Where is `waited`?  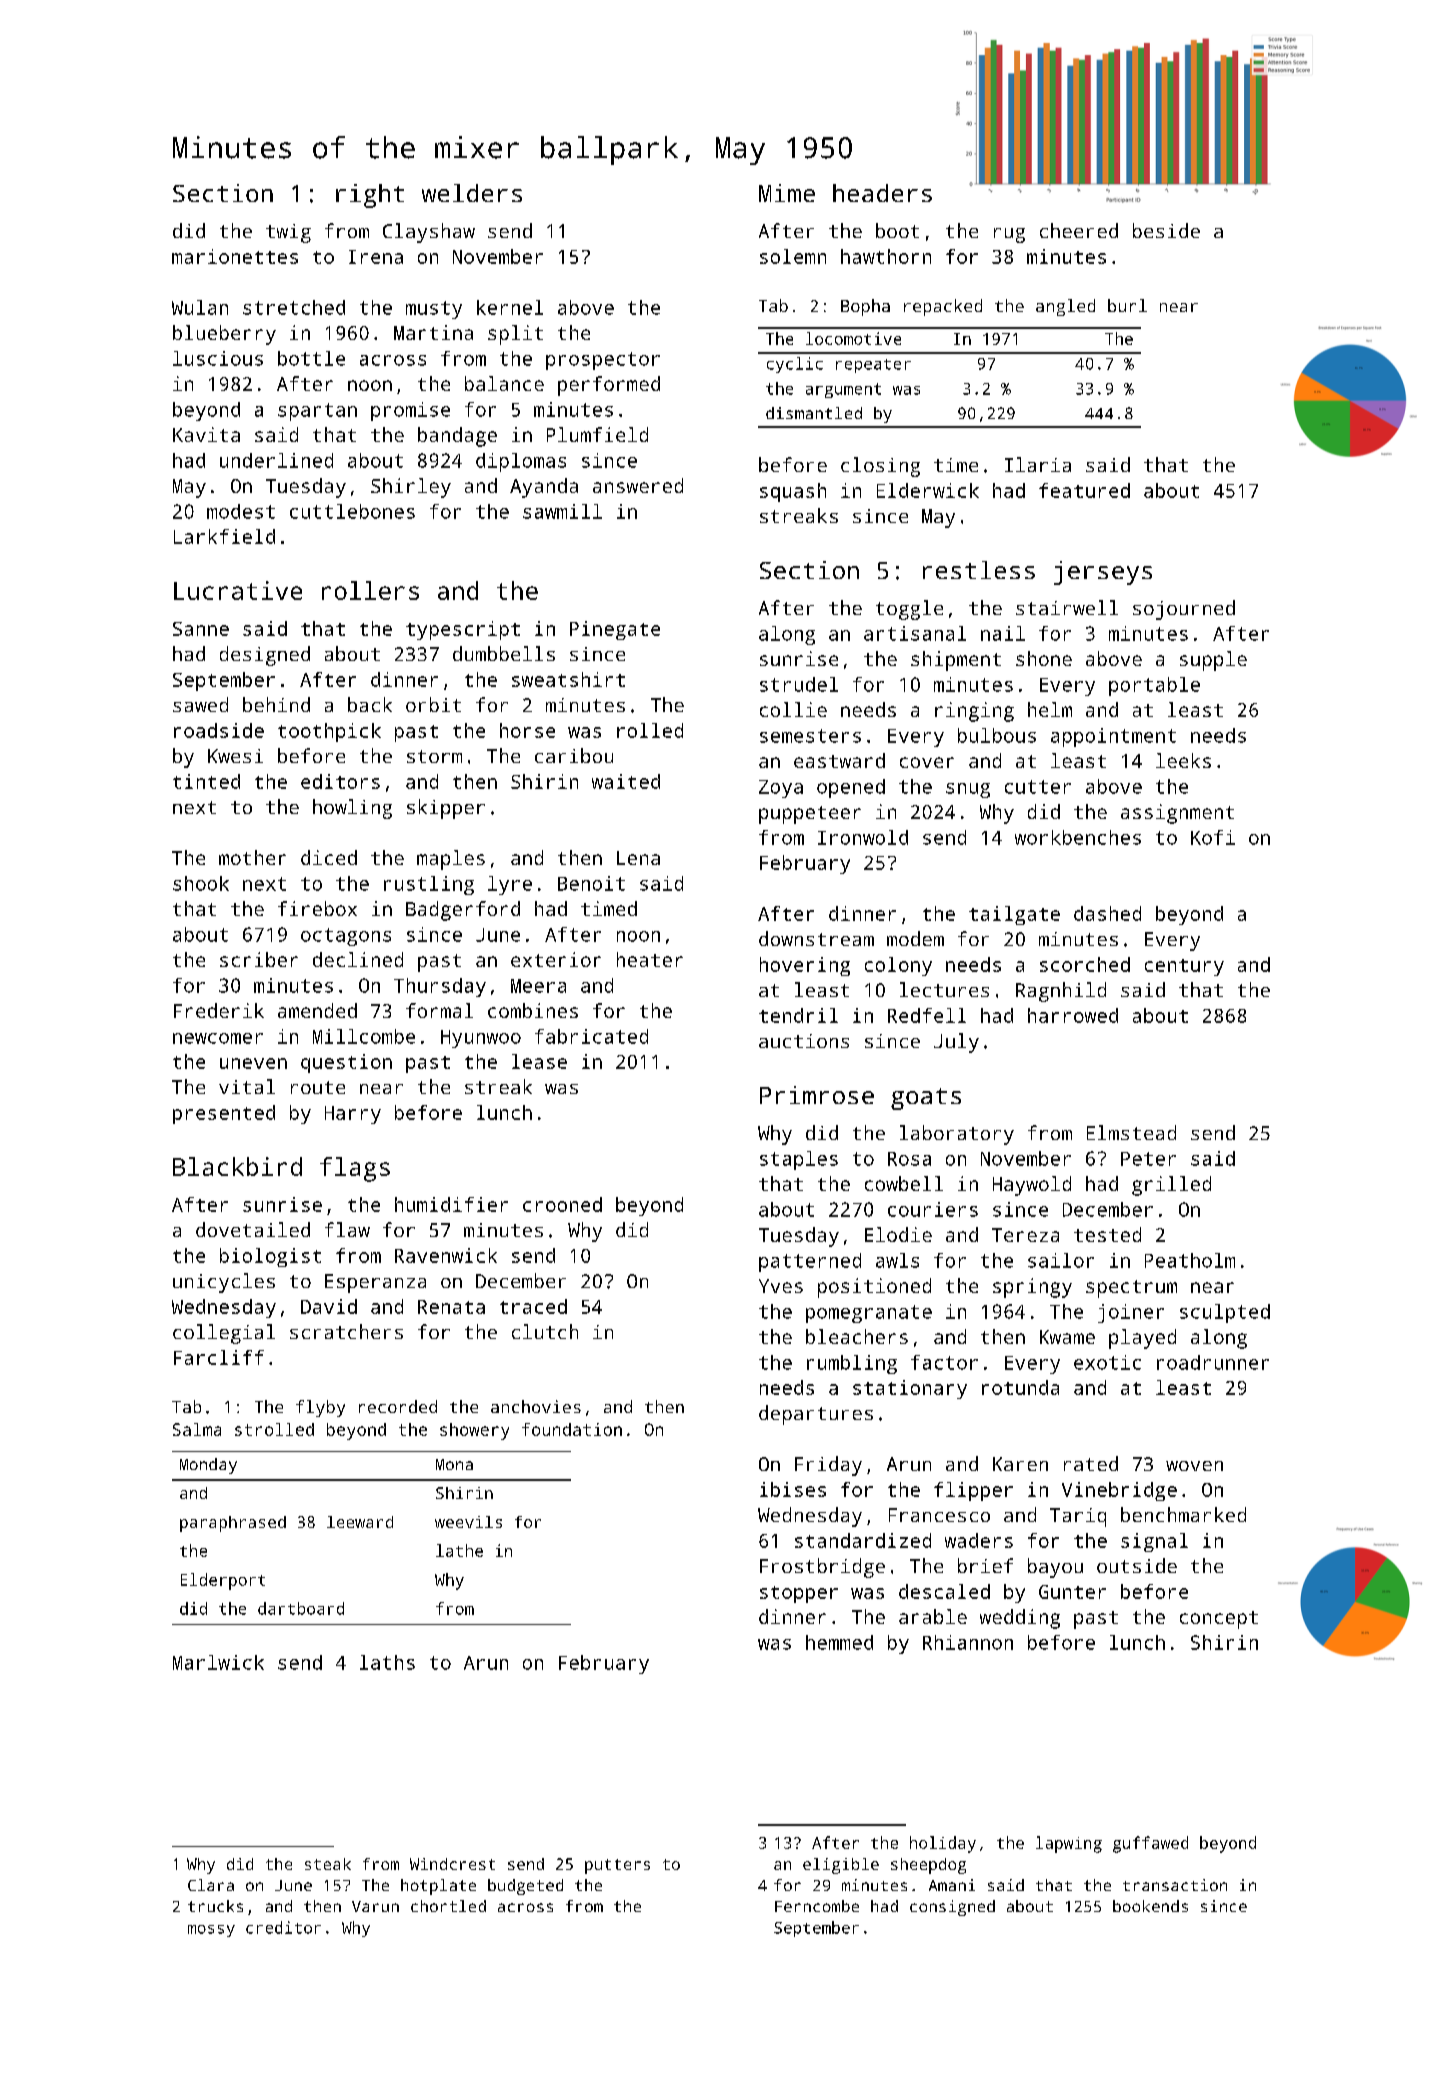
waited is located at coordinates (626, 781).
